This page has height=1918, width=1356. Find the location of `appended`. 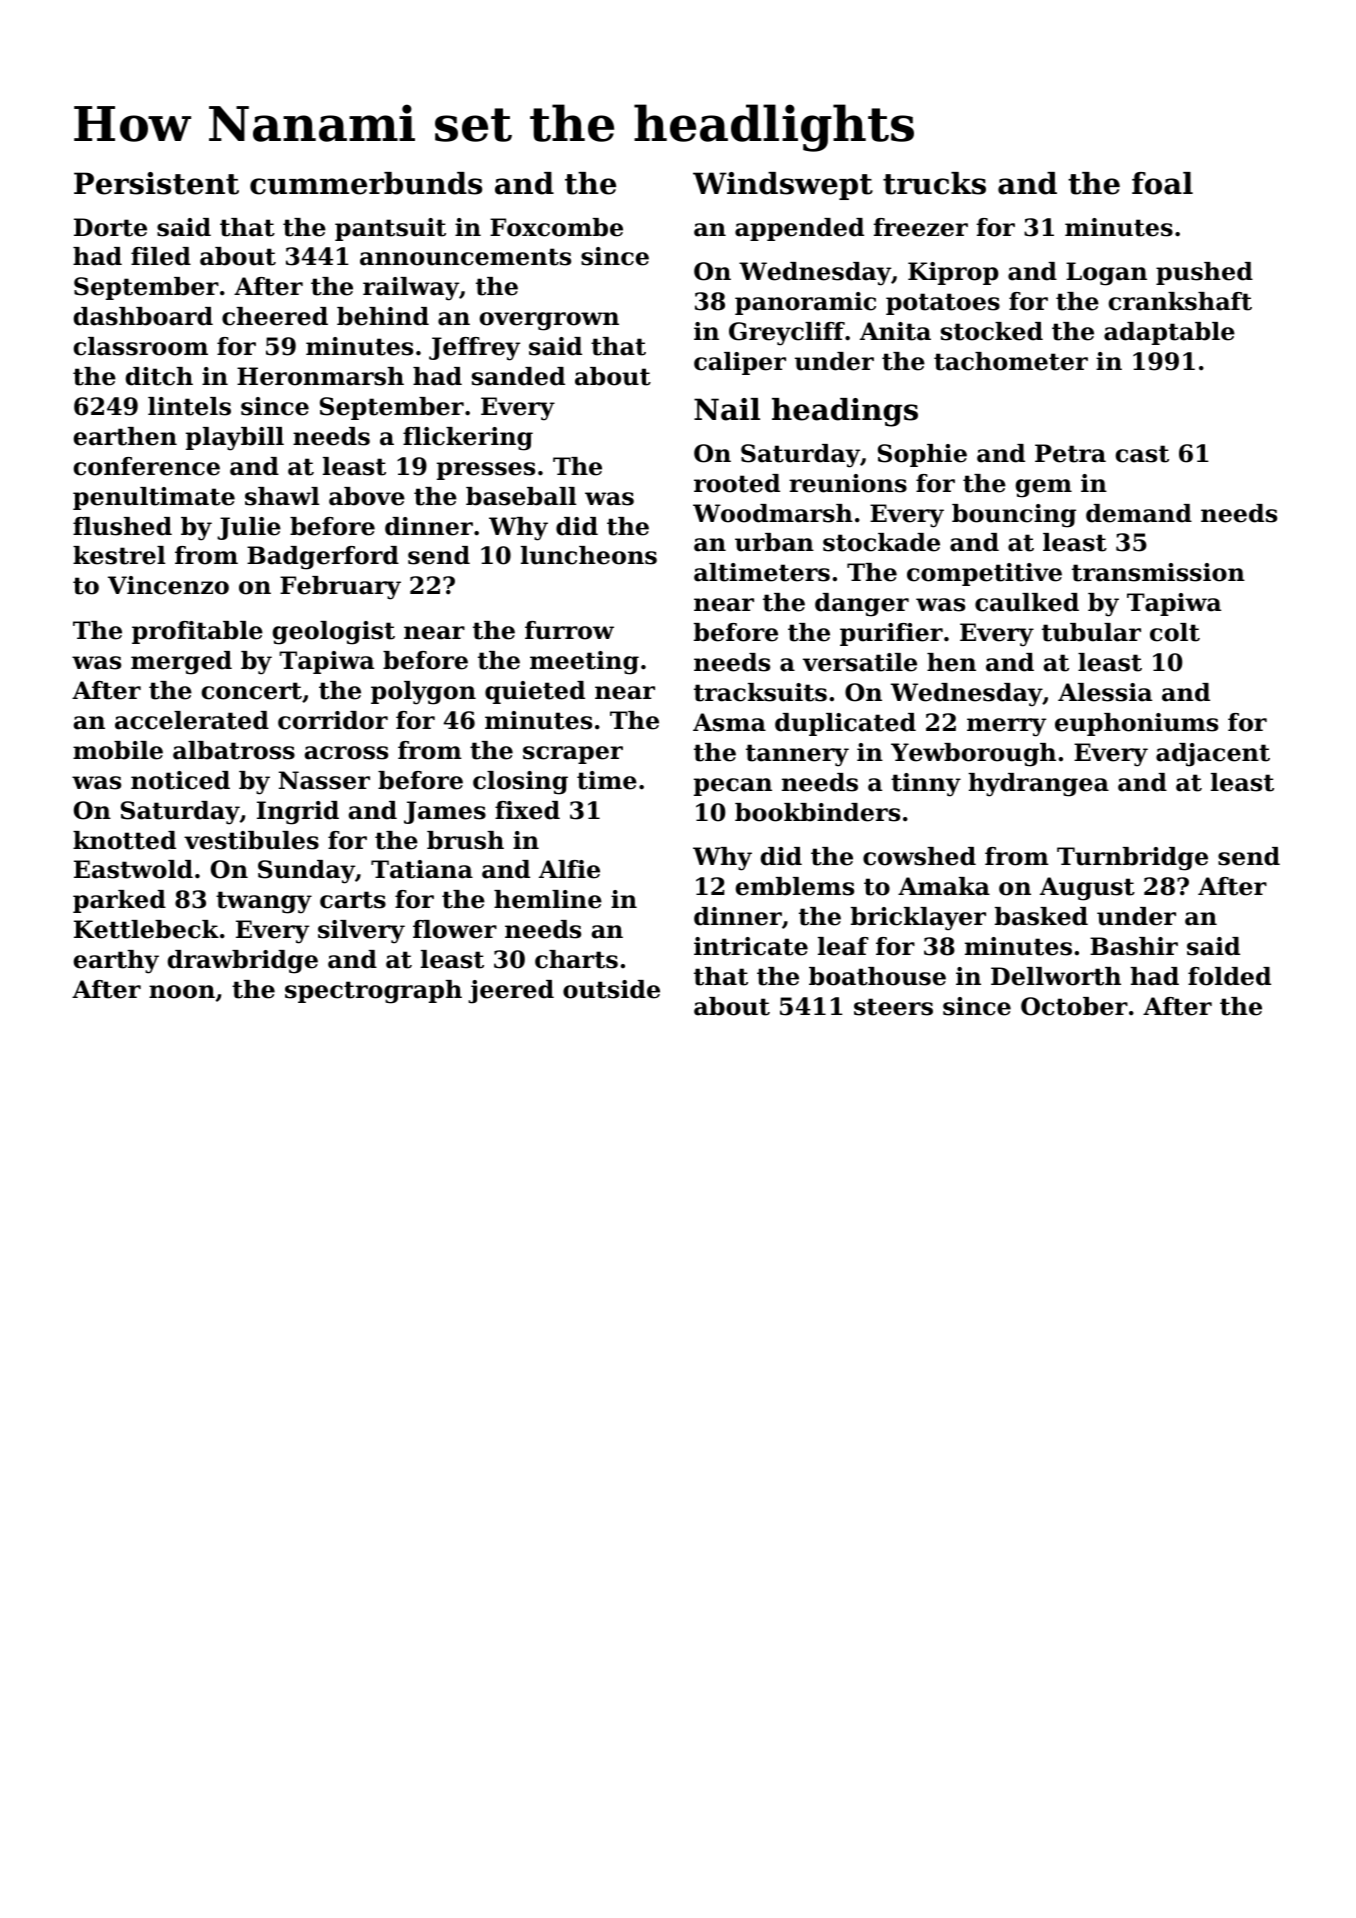

appended is located at coordinates (799, 229).
